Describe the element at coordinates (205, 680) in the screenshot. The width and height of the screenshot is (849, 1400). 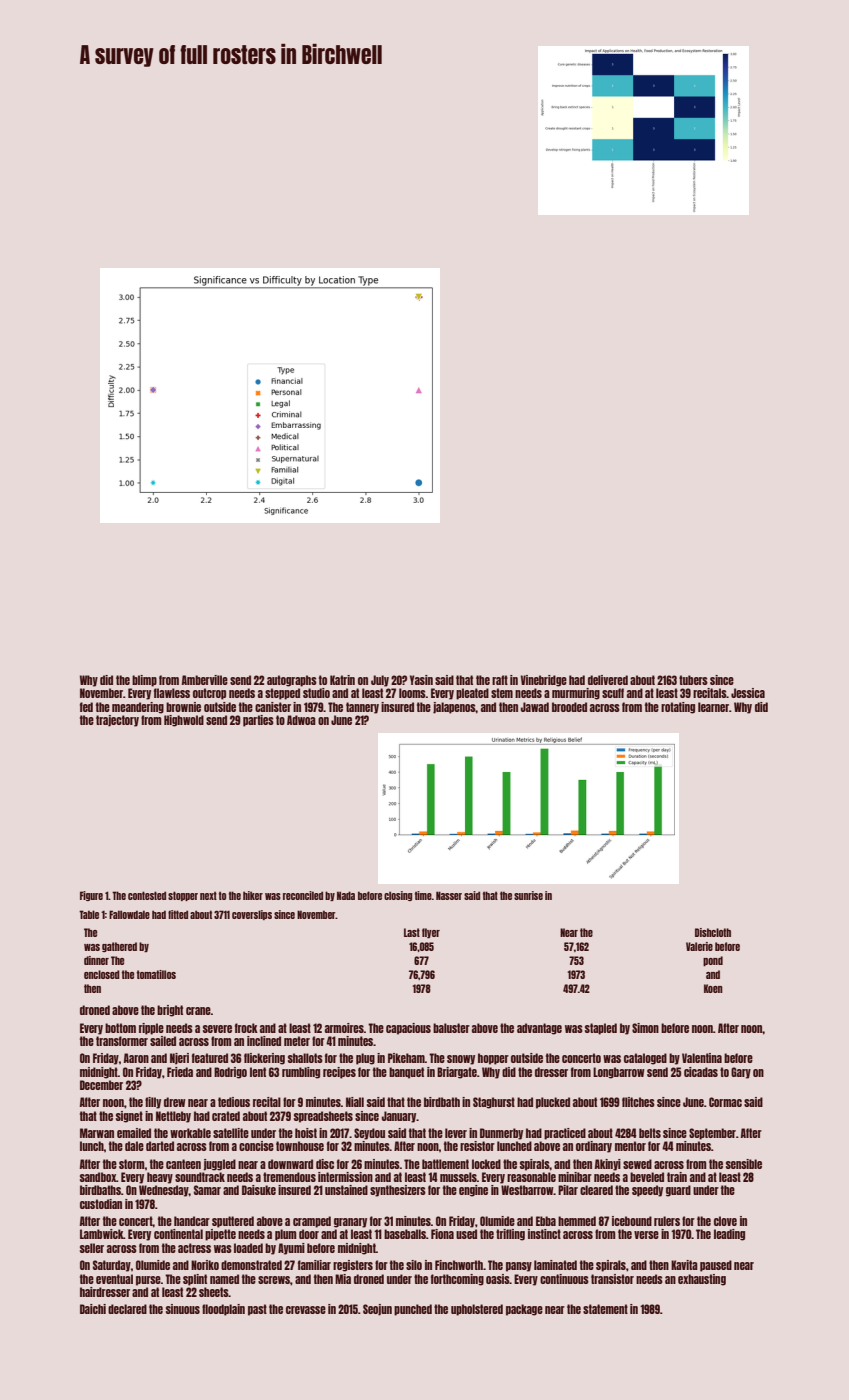
I see `Amberville` at that location.
